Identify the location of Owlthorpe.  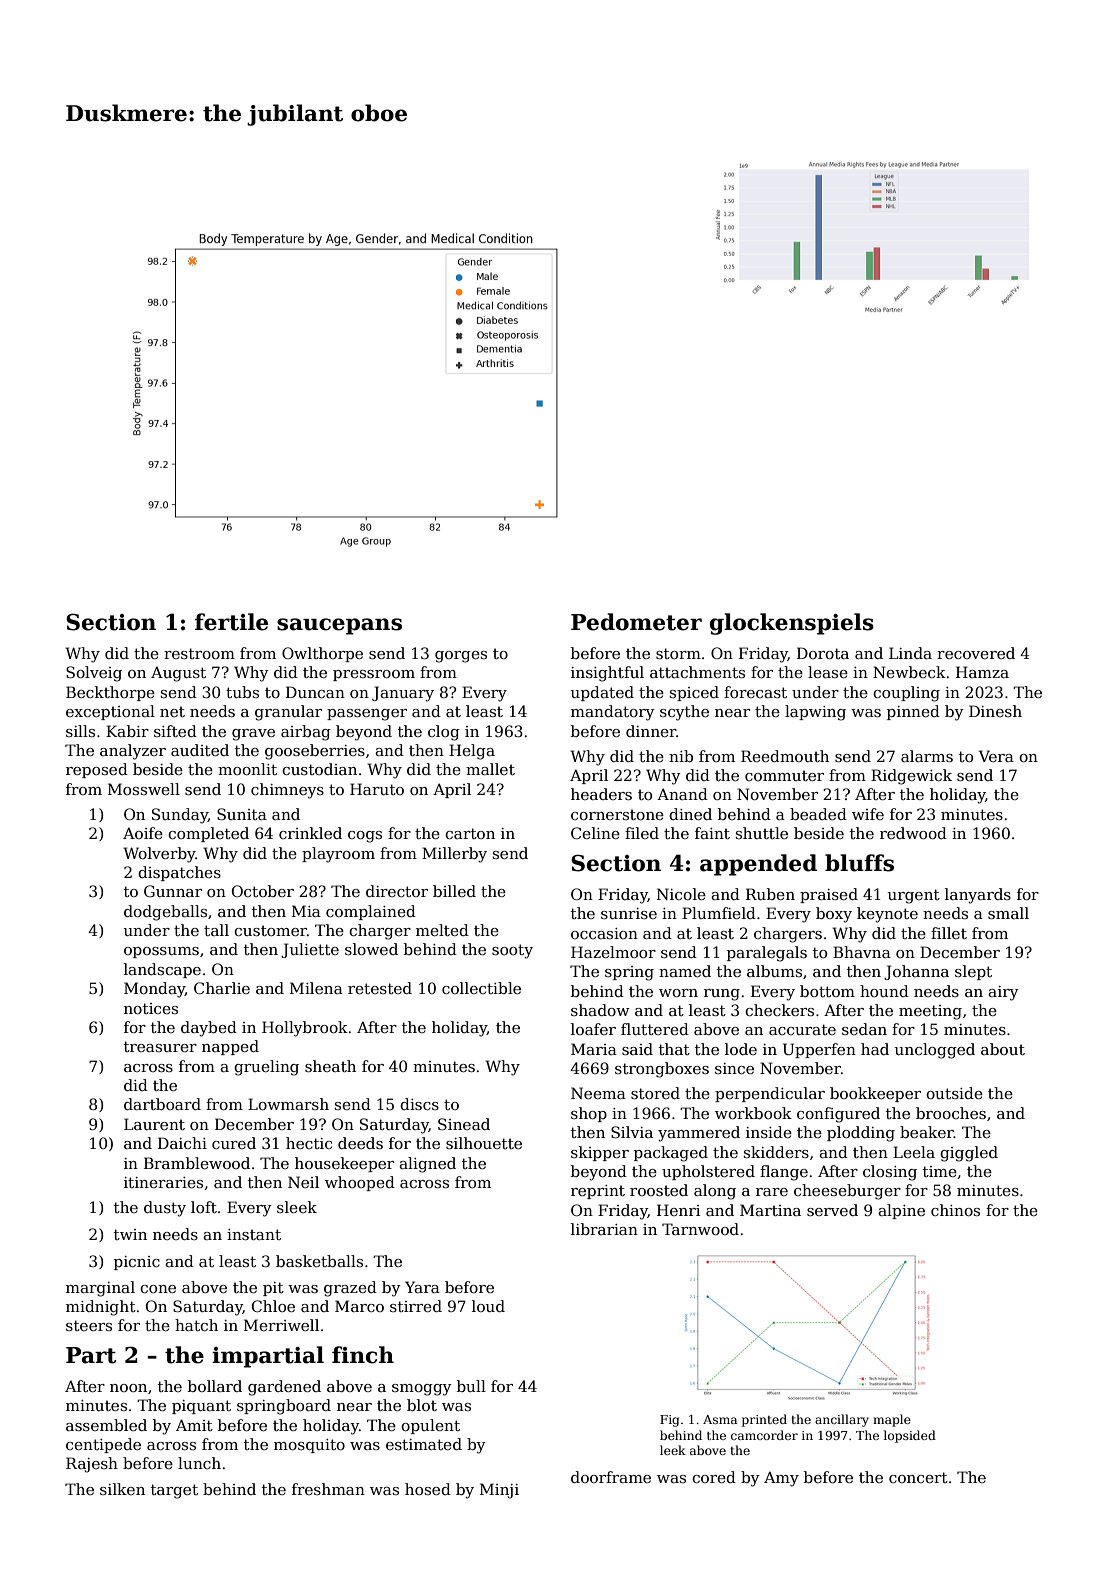
(322, 654).
